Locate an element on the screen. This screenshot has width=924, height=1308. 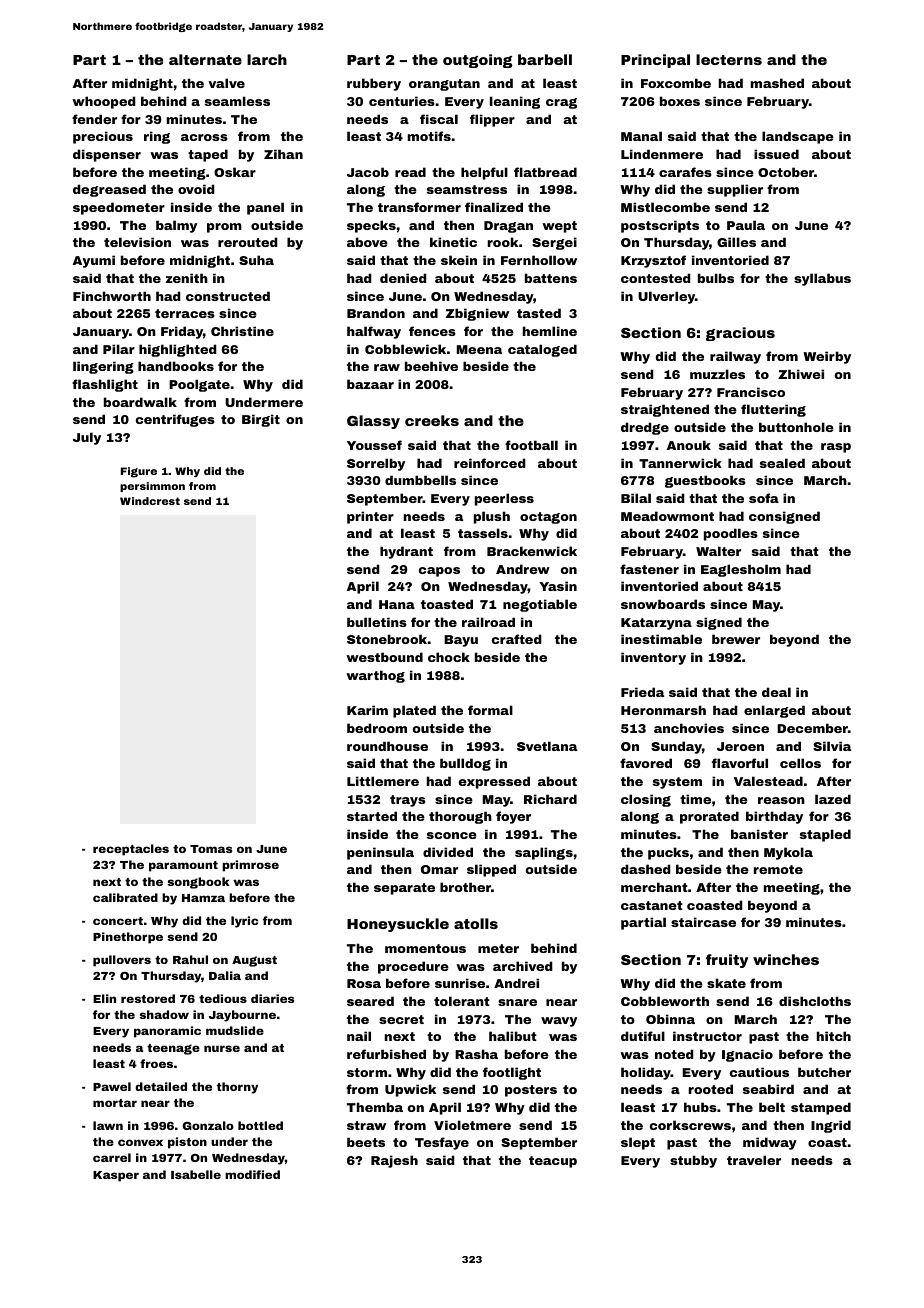
fender is located at coordinates (94, 119).
